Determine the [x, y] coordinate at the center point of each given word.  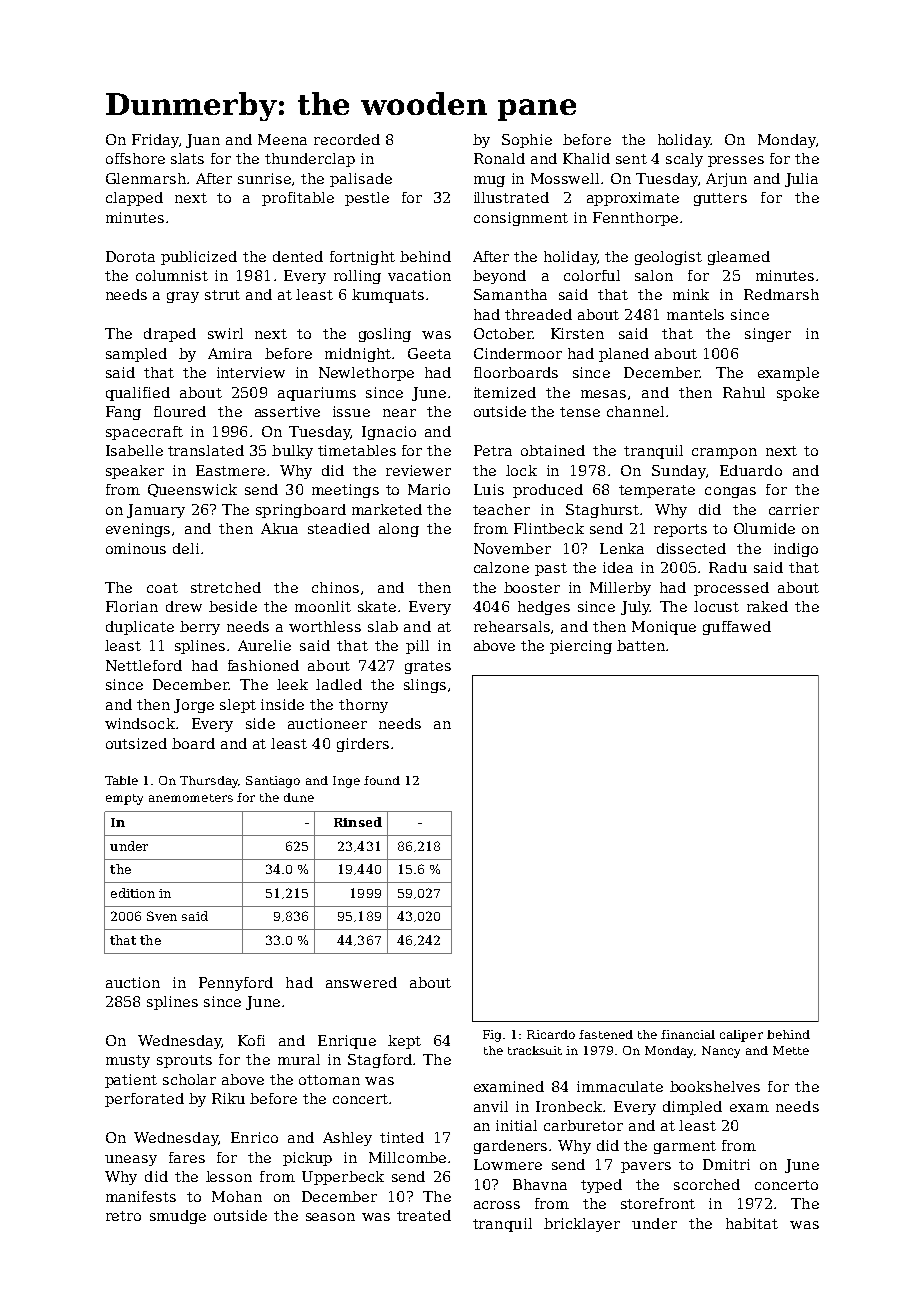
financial [688, 1034]
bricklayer [582, 1225]
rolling [357, 277]
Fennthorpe [635, 219]
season [330, 1217]
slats [187, 158]
